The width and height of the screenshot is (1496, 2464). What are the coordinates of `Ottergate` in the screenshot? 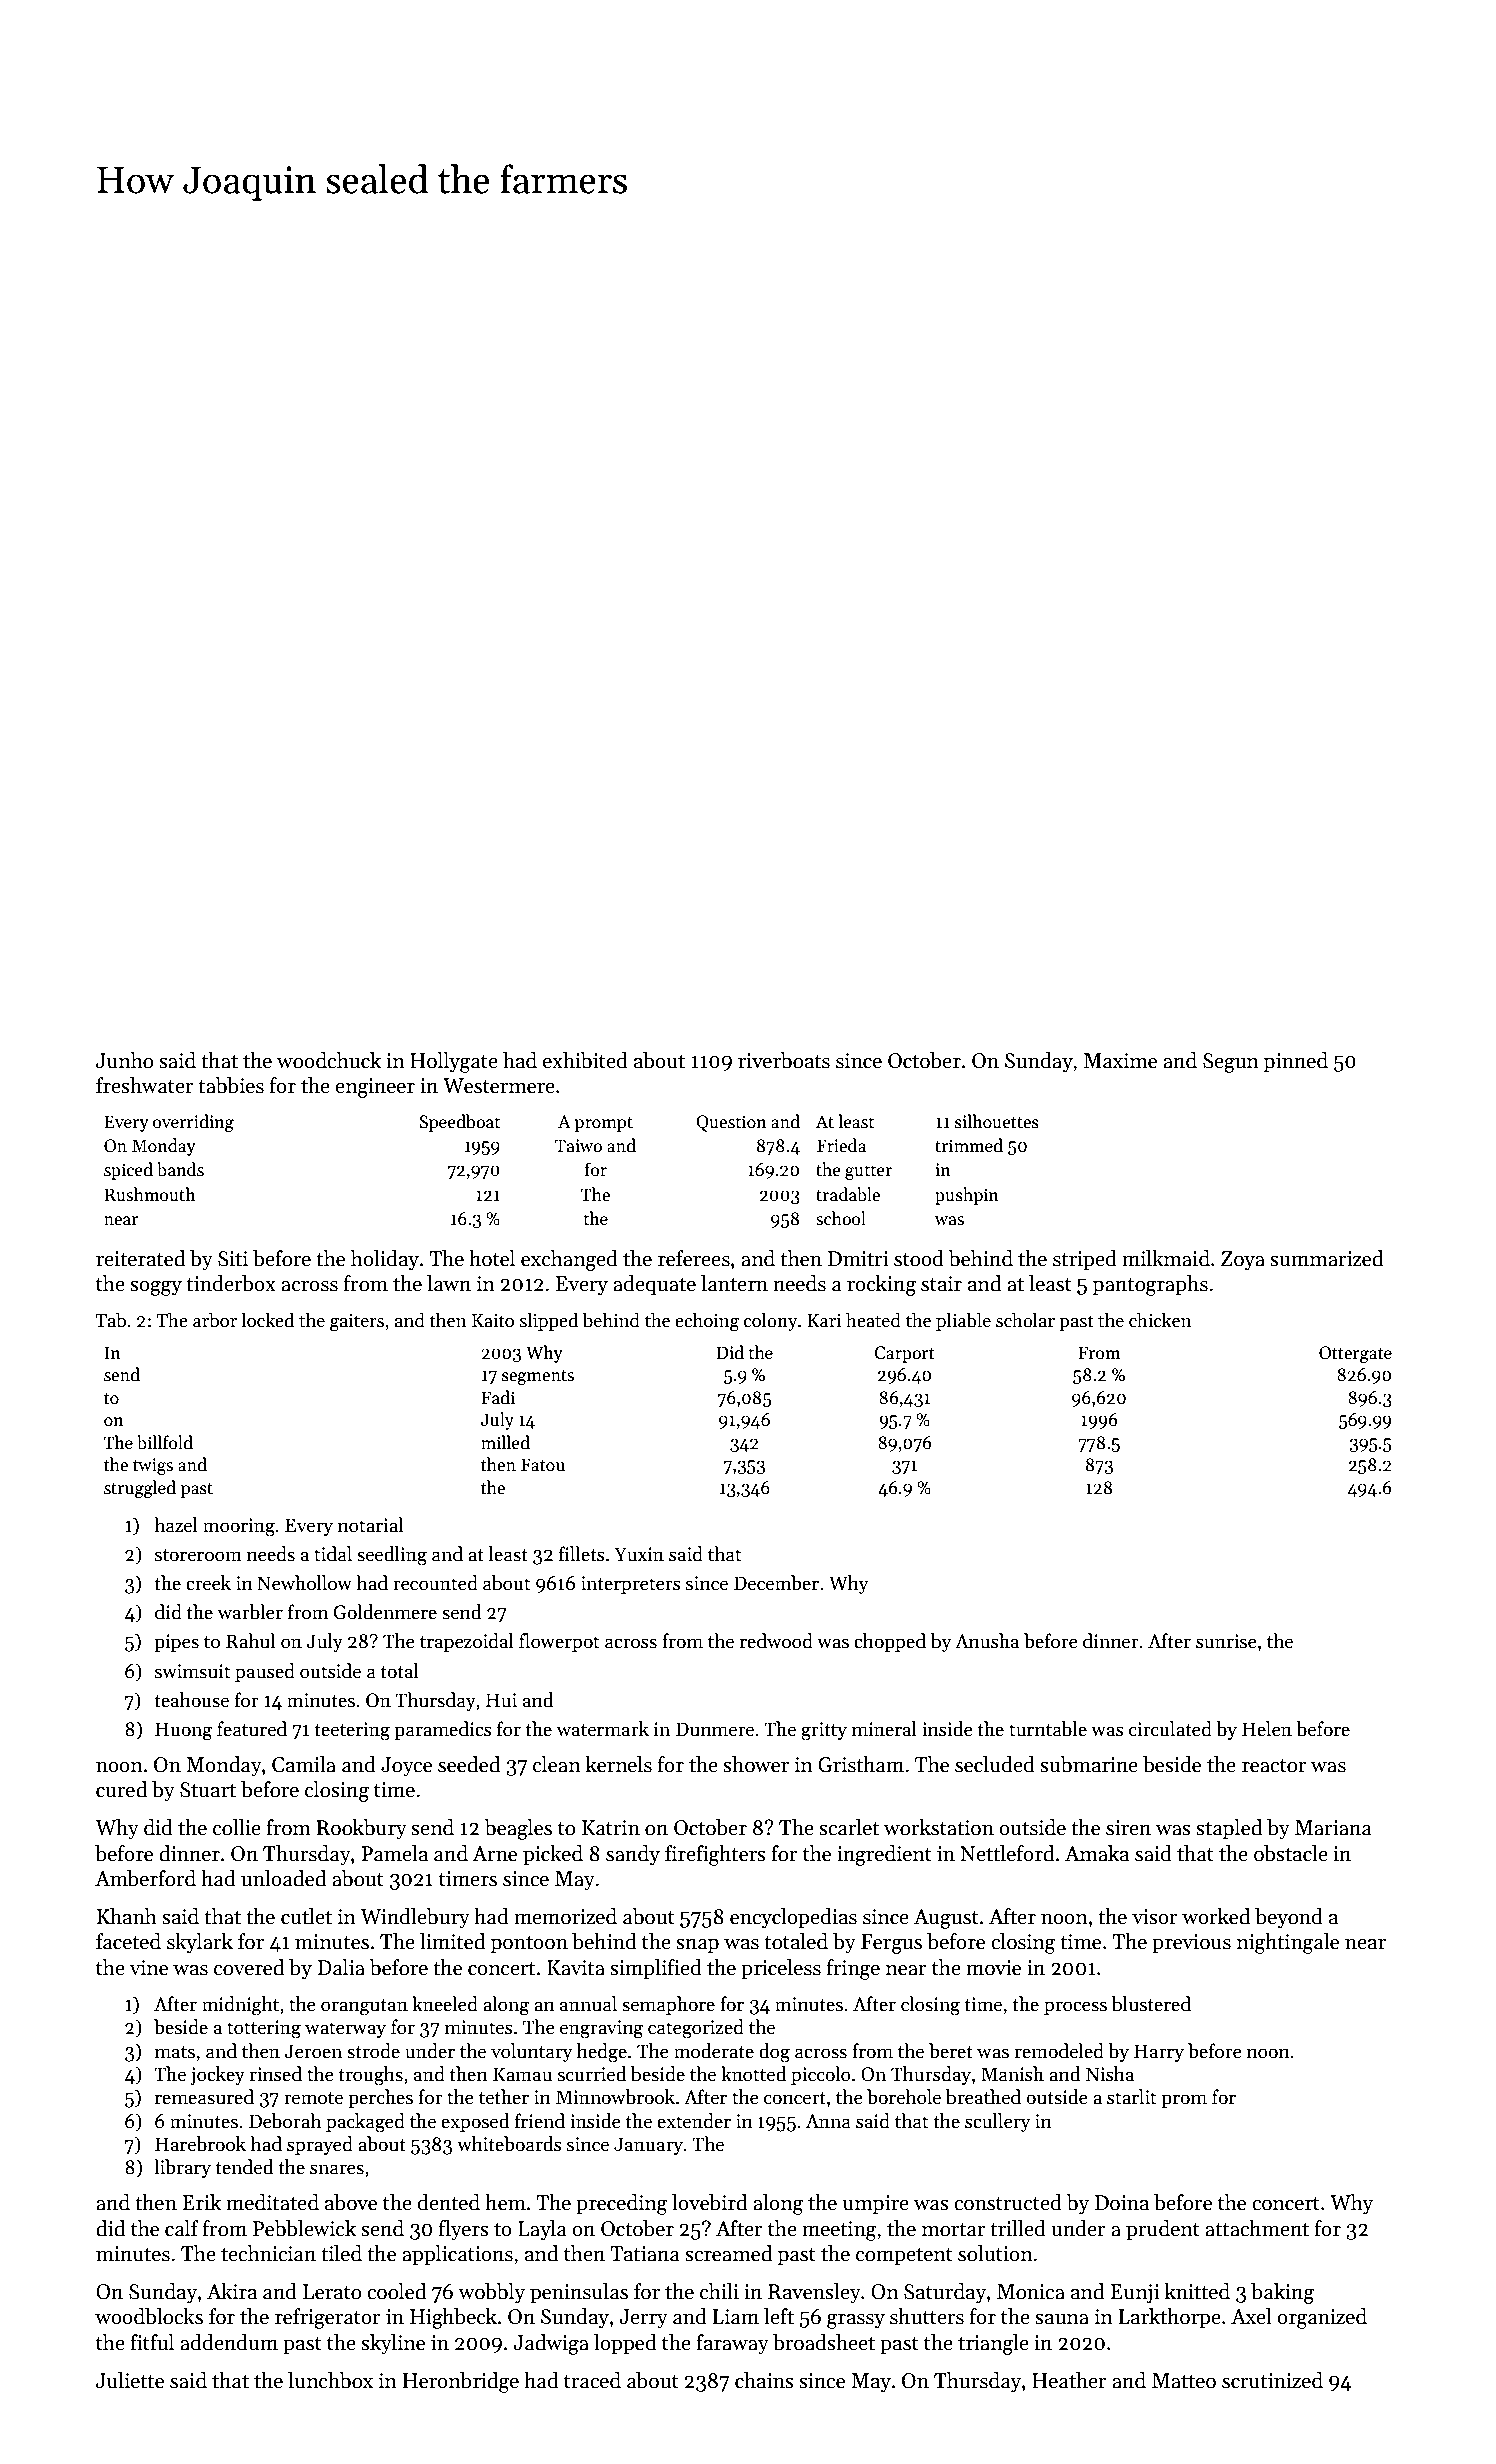 It's located at (1355, 1354).
